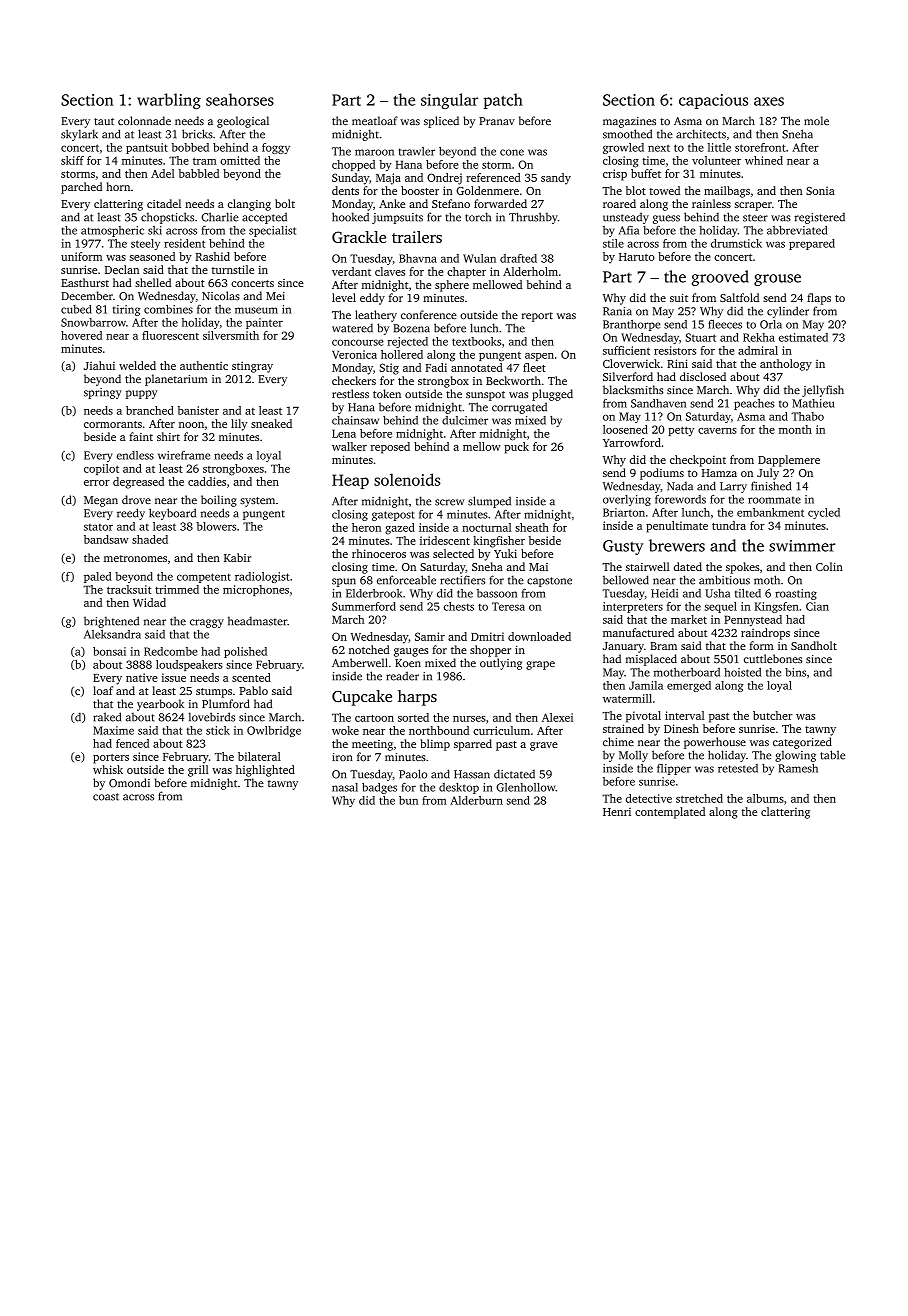 The width and height of the image is (908, 1316). What do you see at coordinates (713, 101) in the image?
I see `capacious` at bounding box center [713, 101].
